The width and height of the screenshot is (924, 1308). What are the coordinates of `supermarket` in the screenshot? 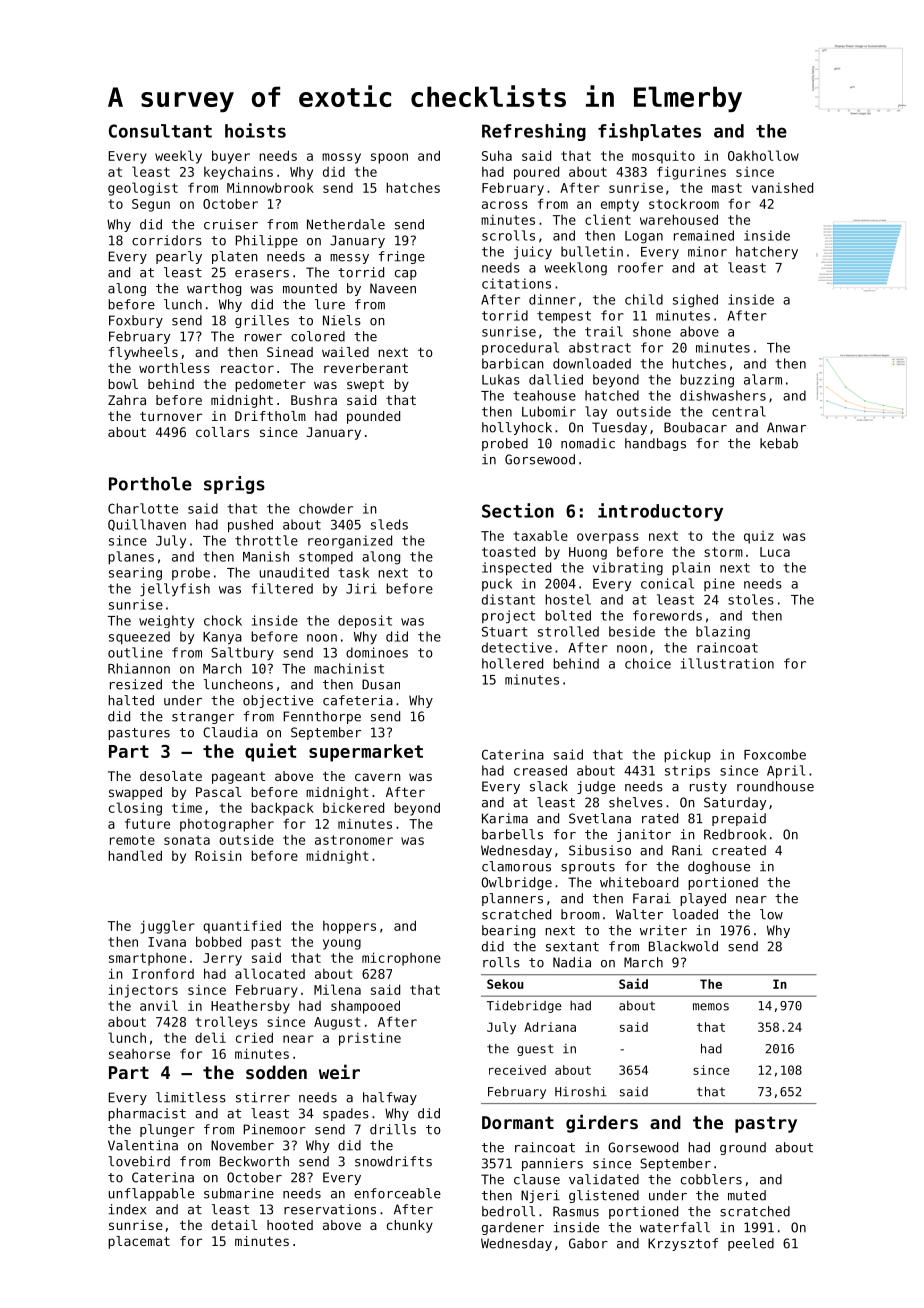 It's located at (366, 753).
